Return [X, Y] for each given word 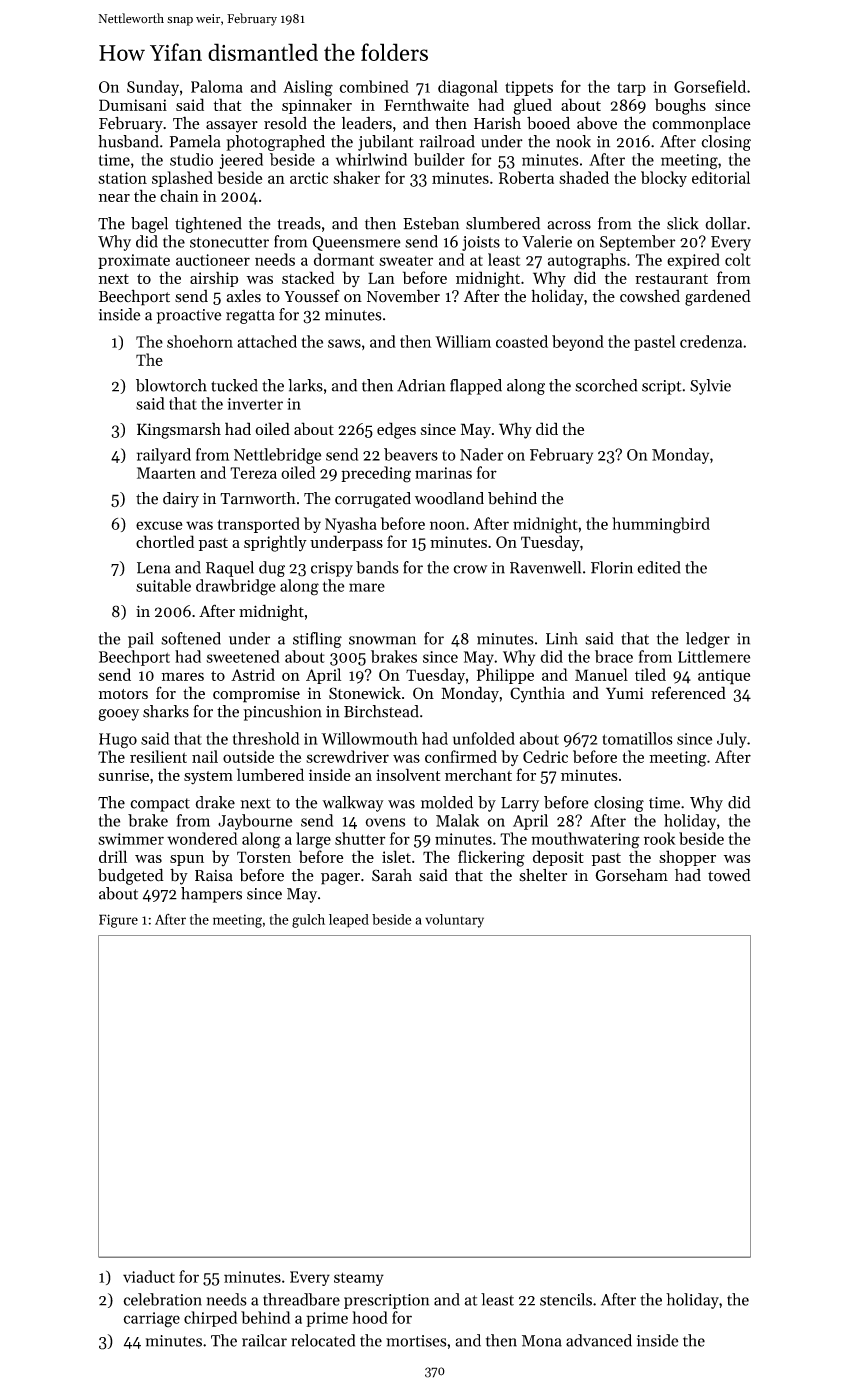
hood [370, 1317]
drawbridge [236, 587]
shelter [543, 875]
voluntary [454, 921]
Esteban [431, 223]
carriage [151, 1320]
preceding [376, 474]
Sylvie [710, 387]
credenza [711, 341]
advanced [599, 1340]
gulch [308, 921]
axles [244, 296]
